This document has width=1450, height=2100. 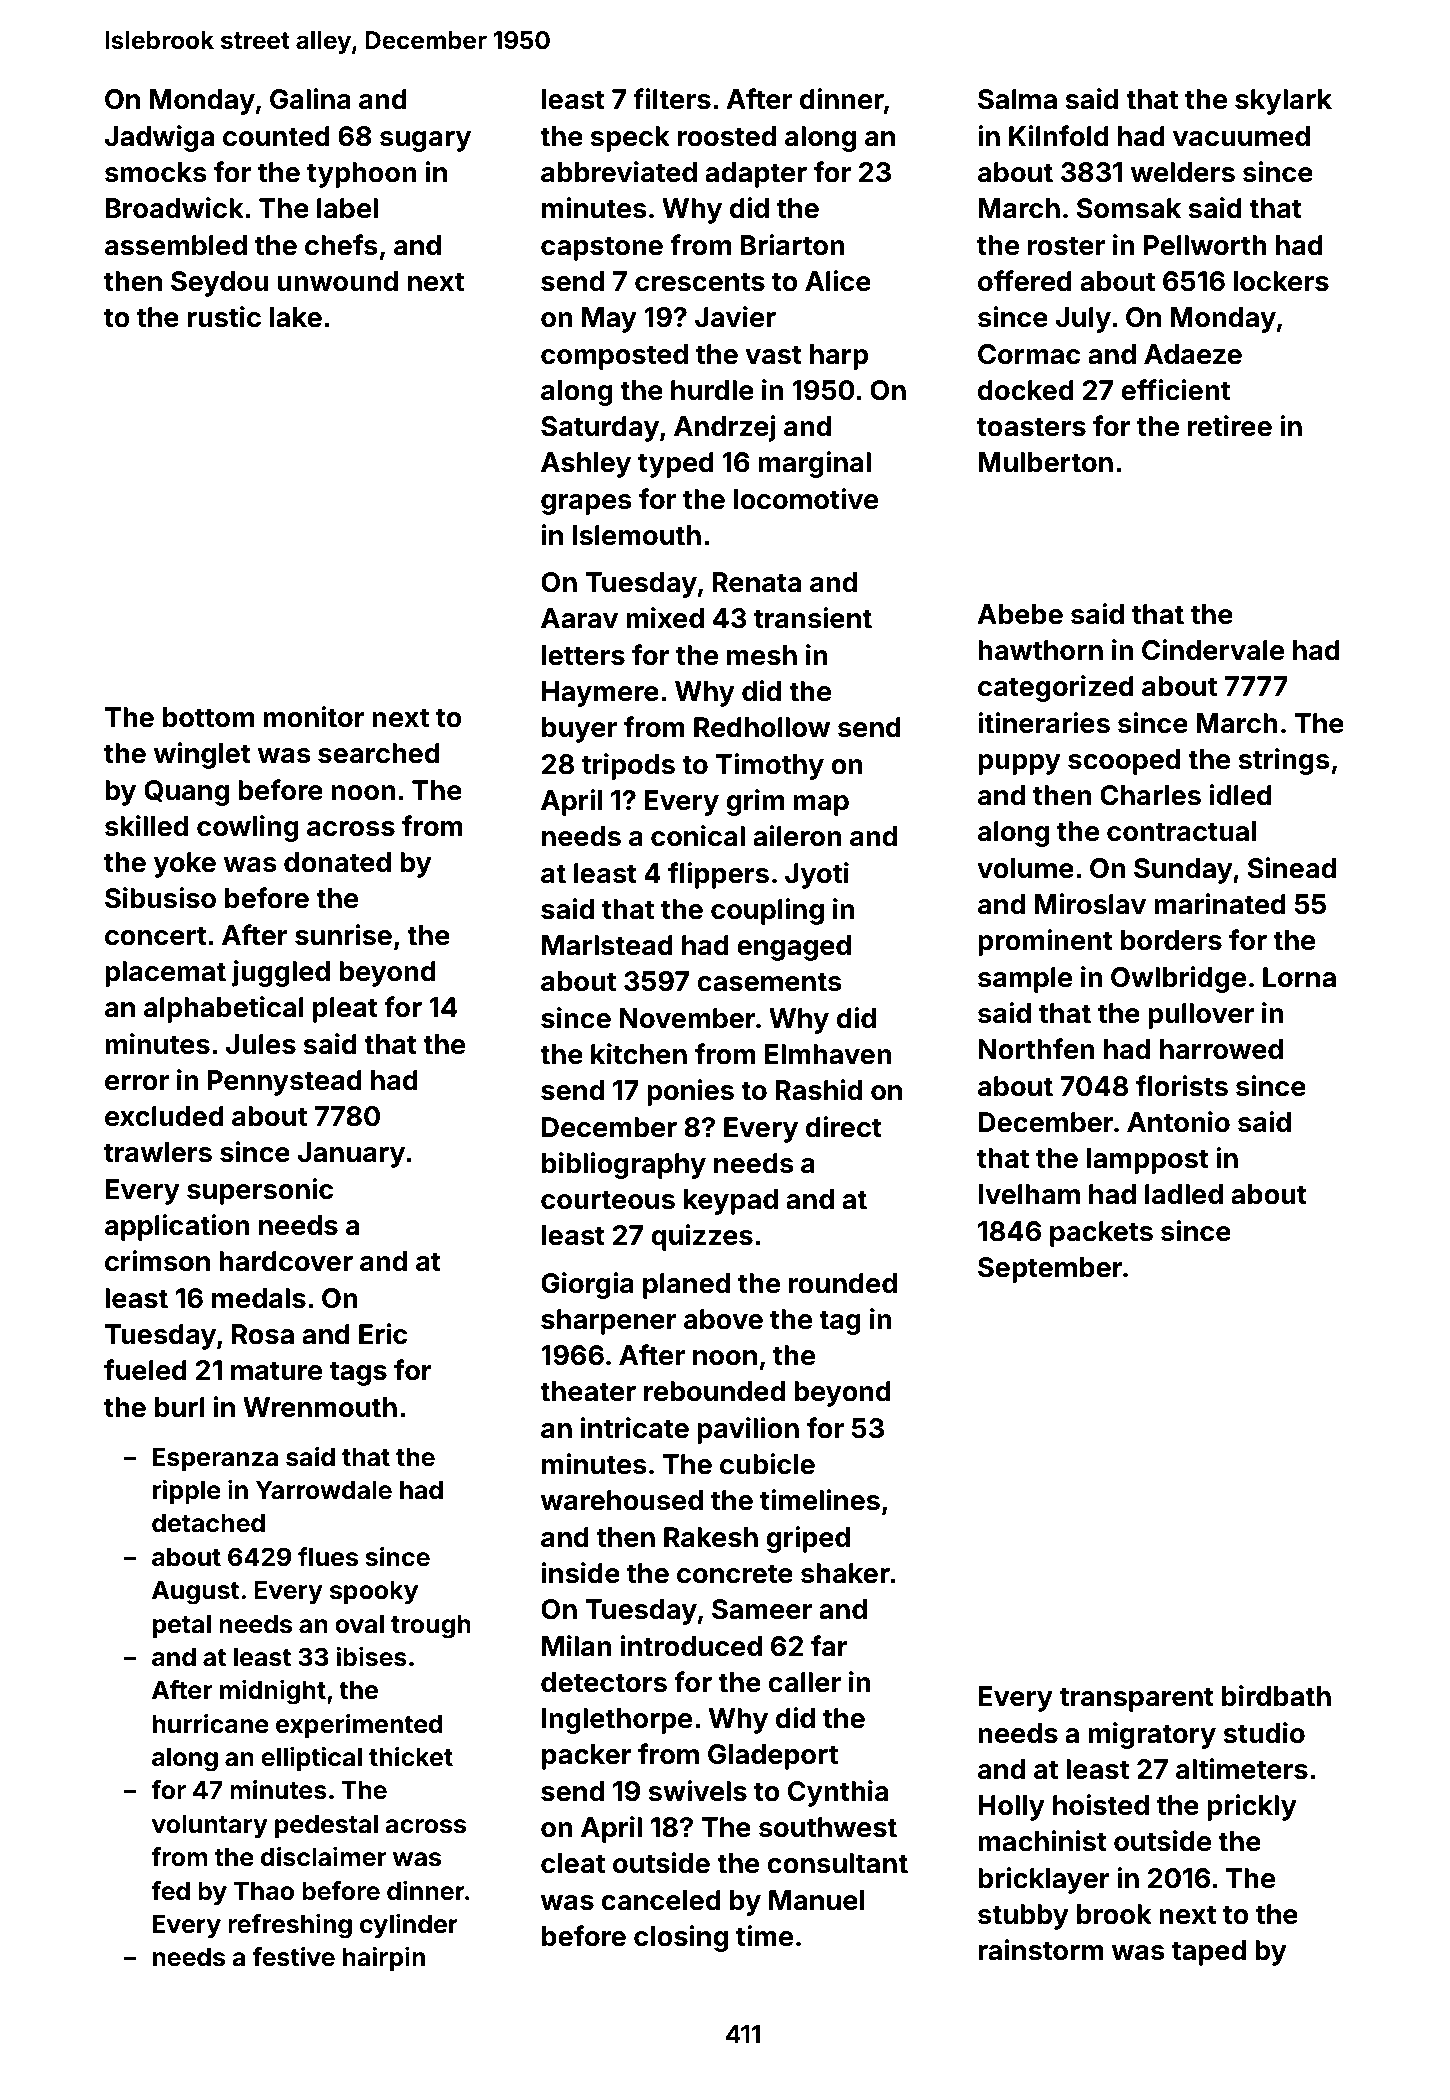 I want to click on trawlers, so click(x=158, y=1152).
